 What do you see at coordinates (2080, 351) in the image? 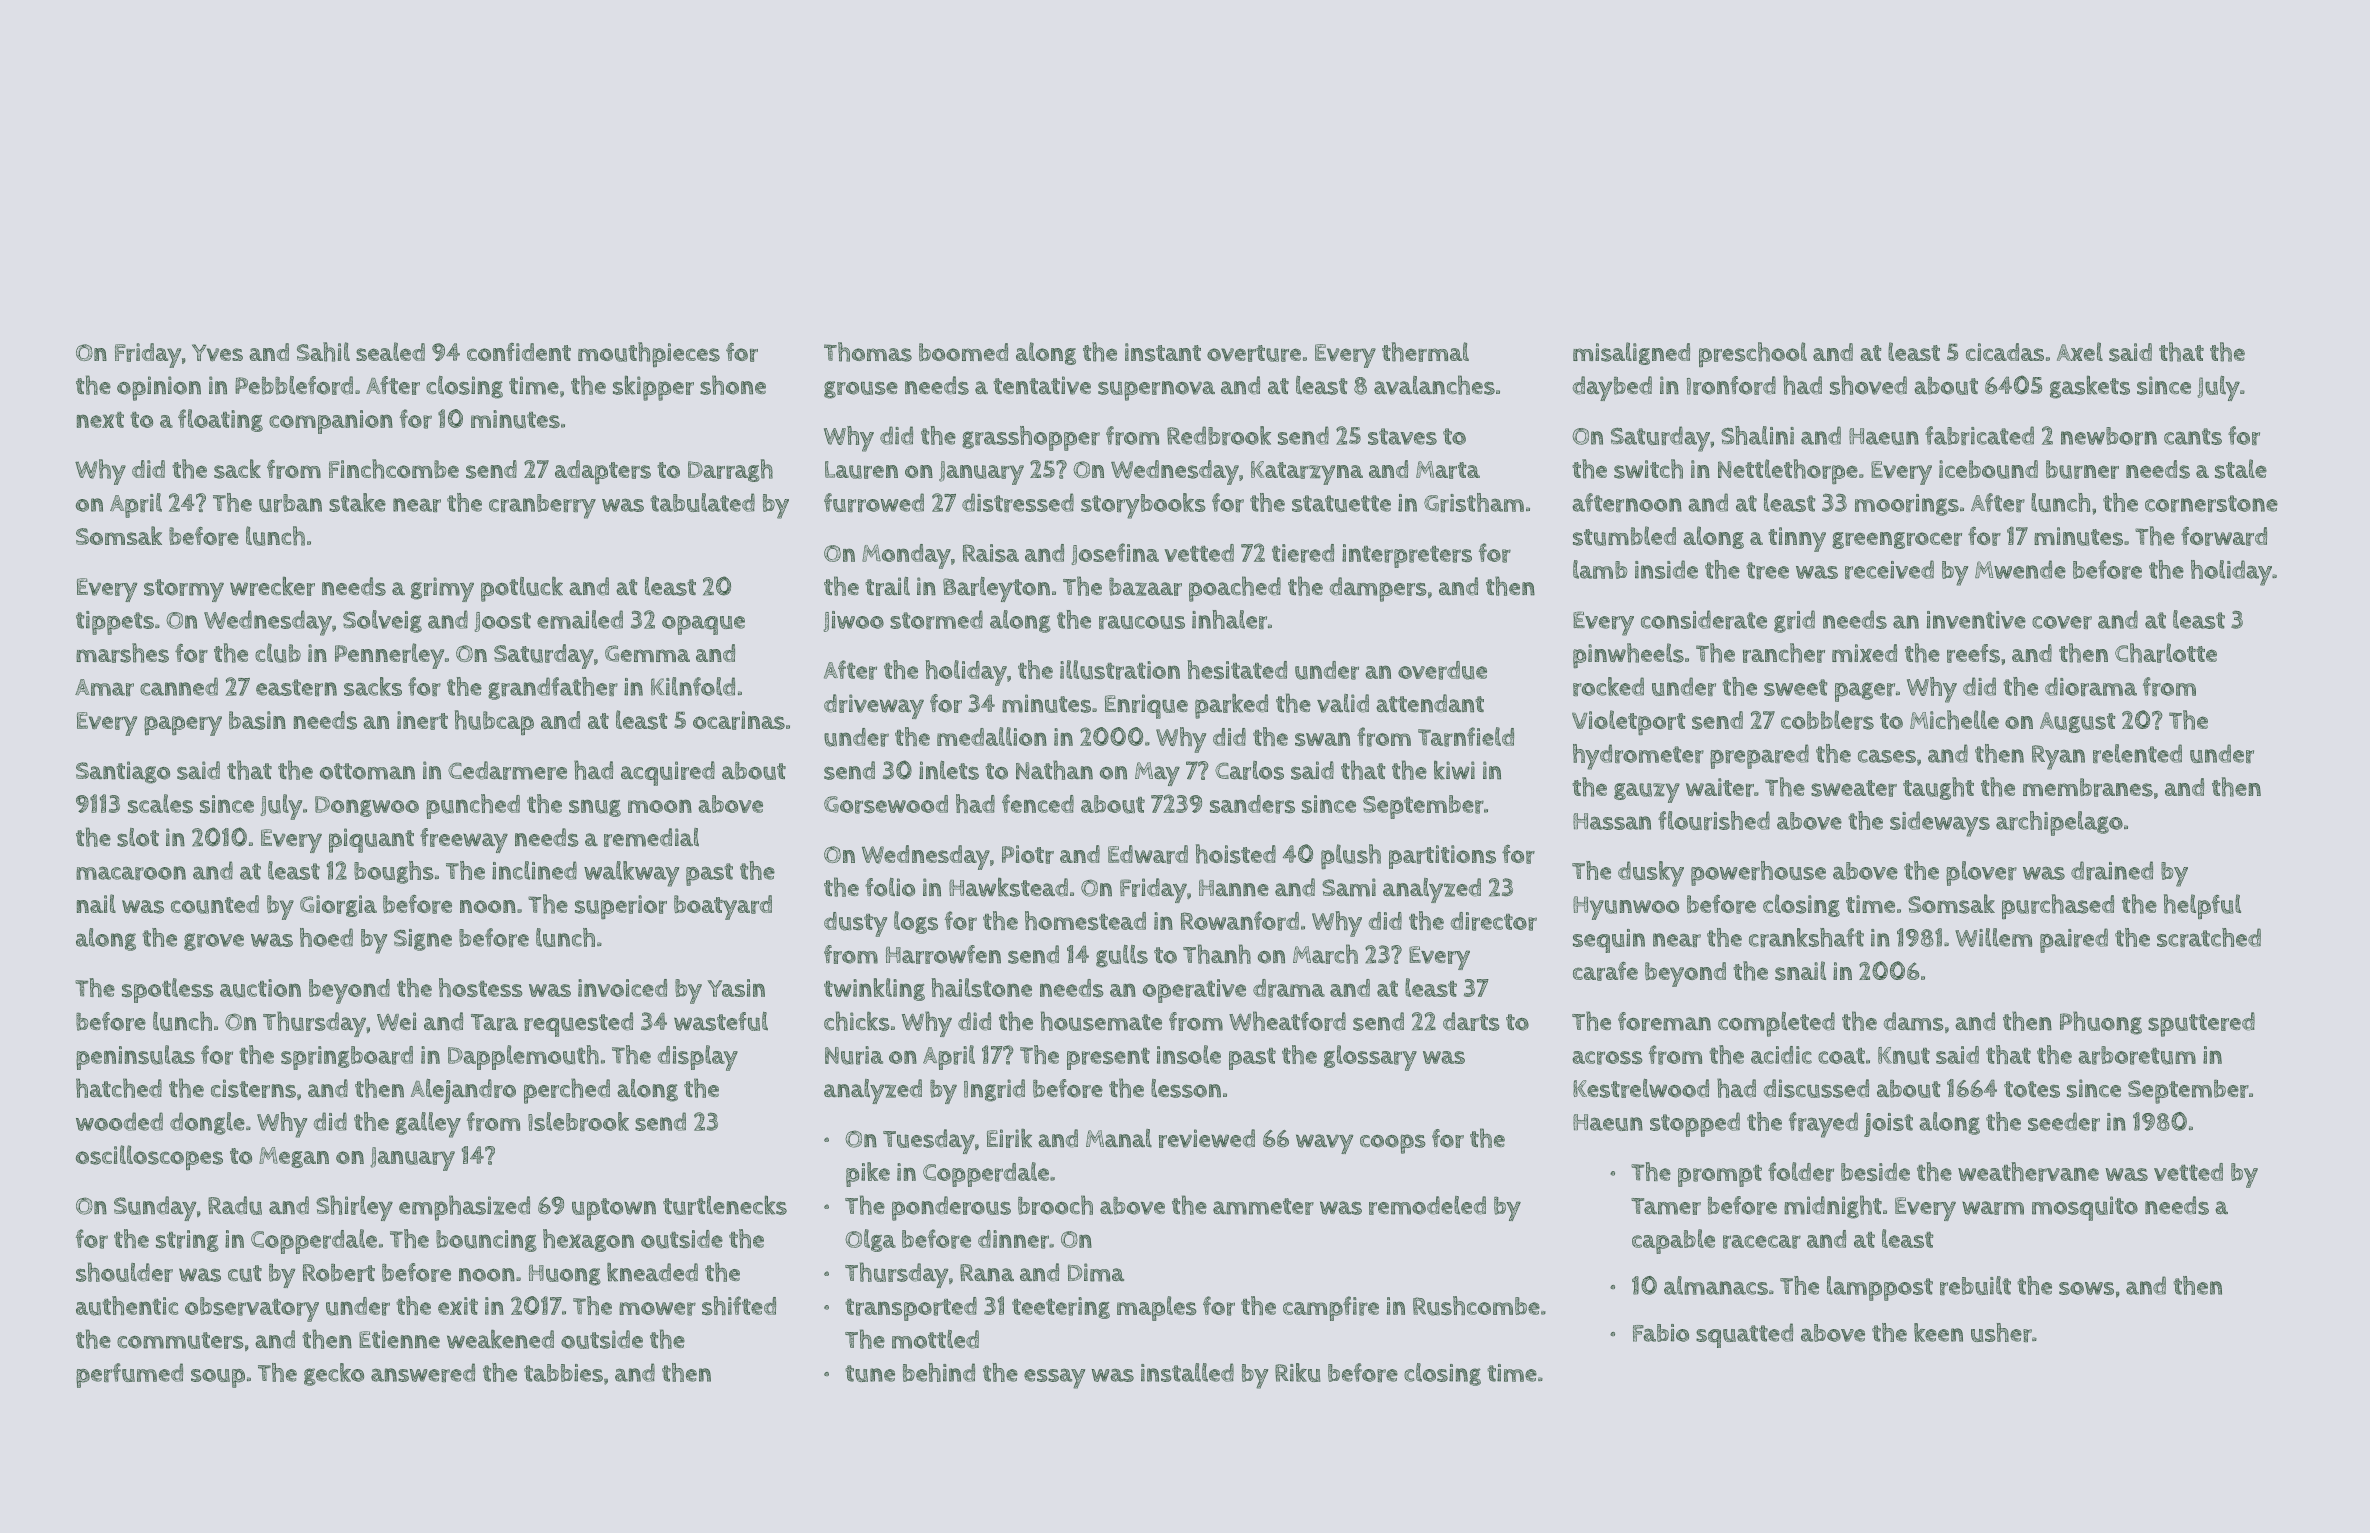
I see `Axel` at bounding box center [2080, 351].
